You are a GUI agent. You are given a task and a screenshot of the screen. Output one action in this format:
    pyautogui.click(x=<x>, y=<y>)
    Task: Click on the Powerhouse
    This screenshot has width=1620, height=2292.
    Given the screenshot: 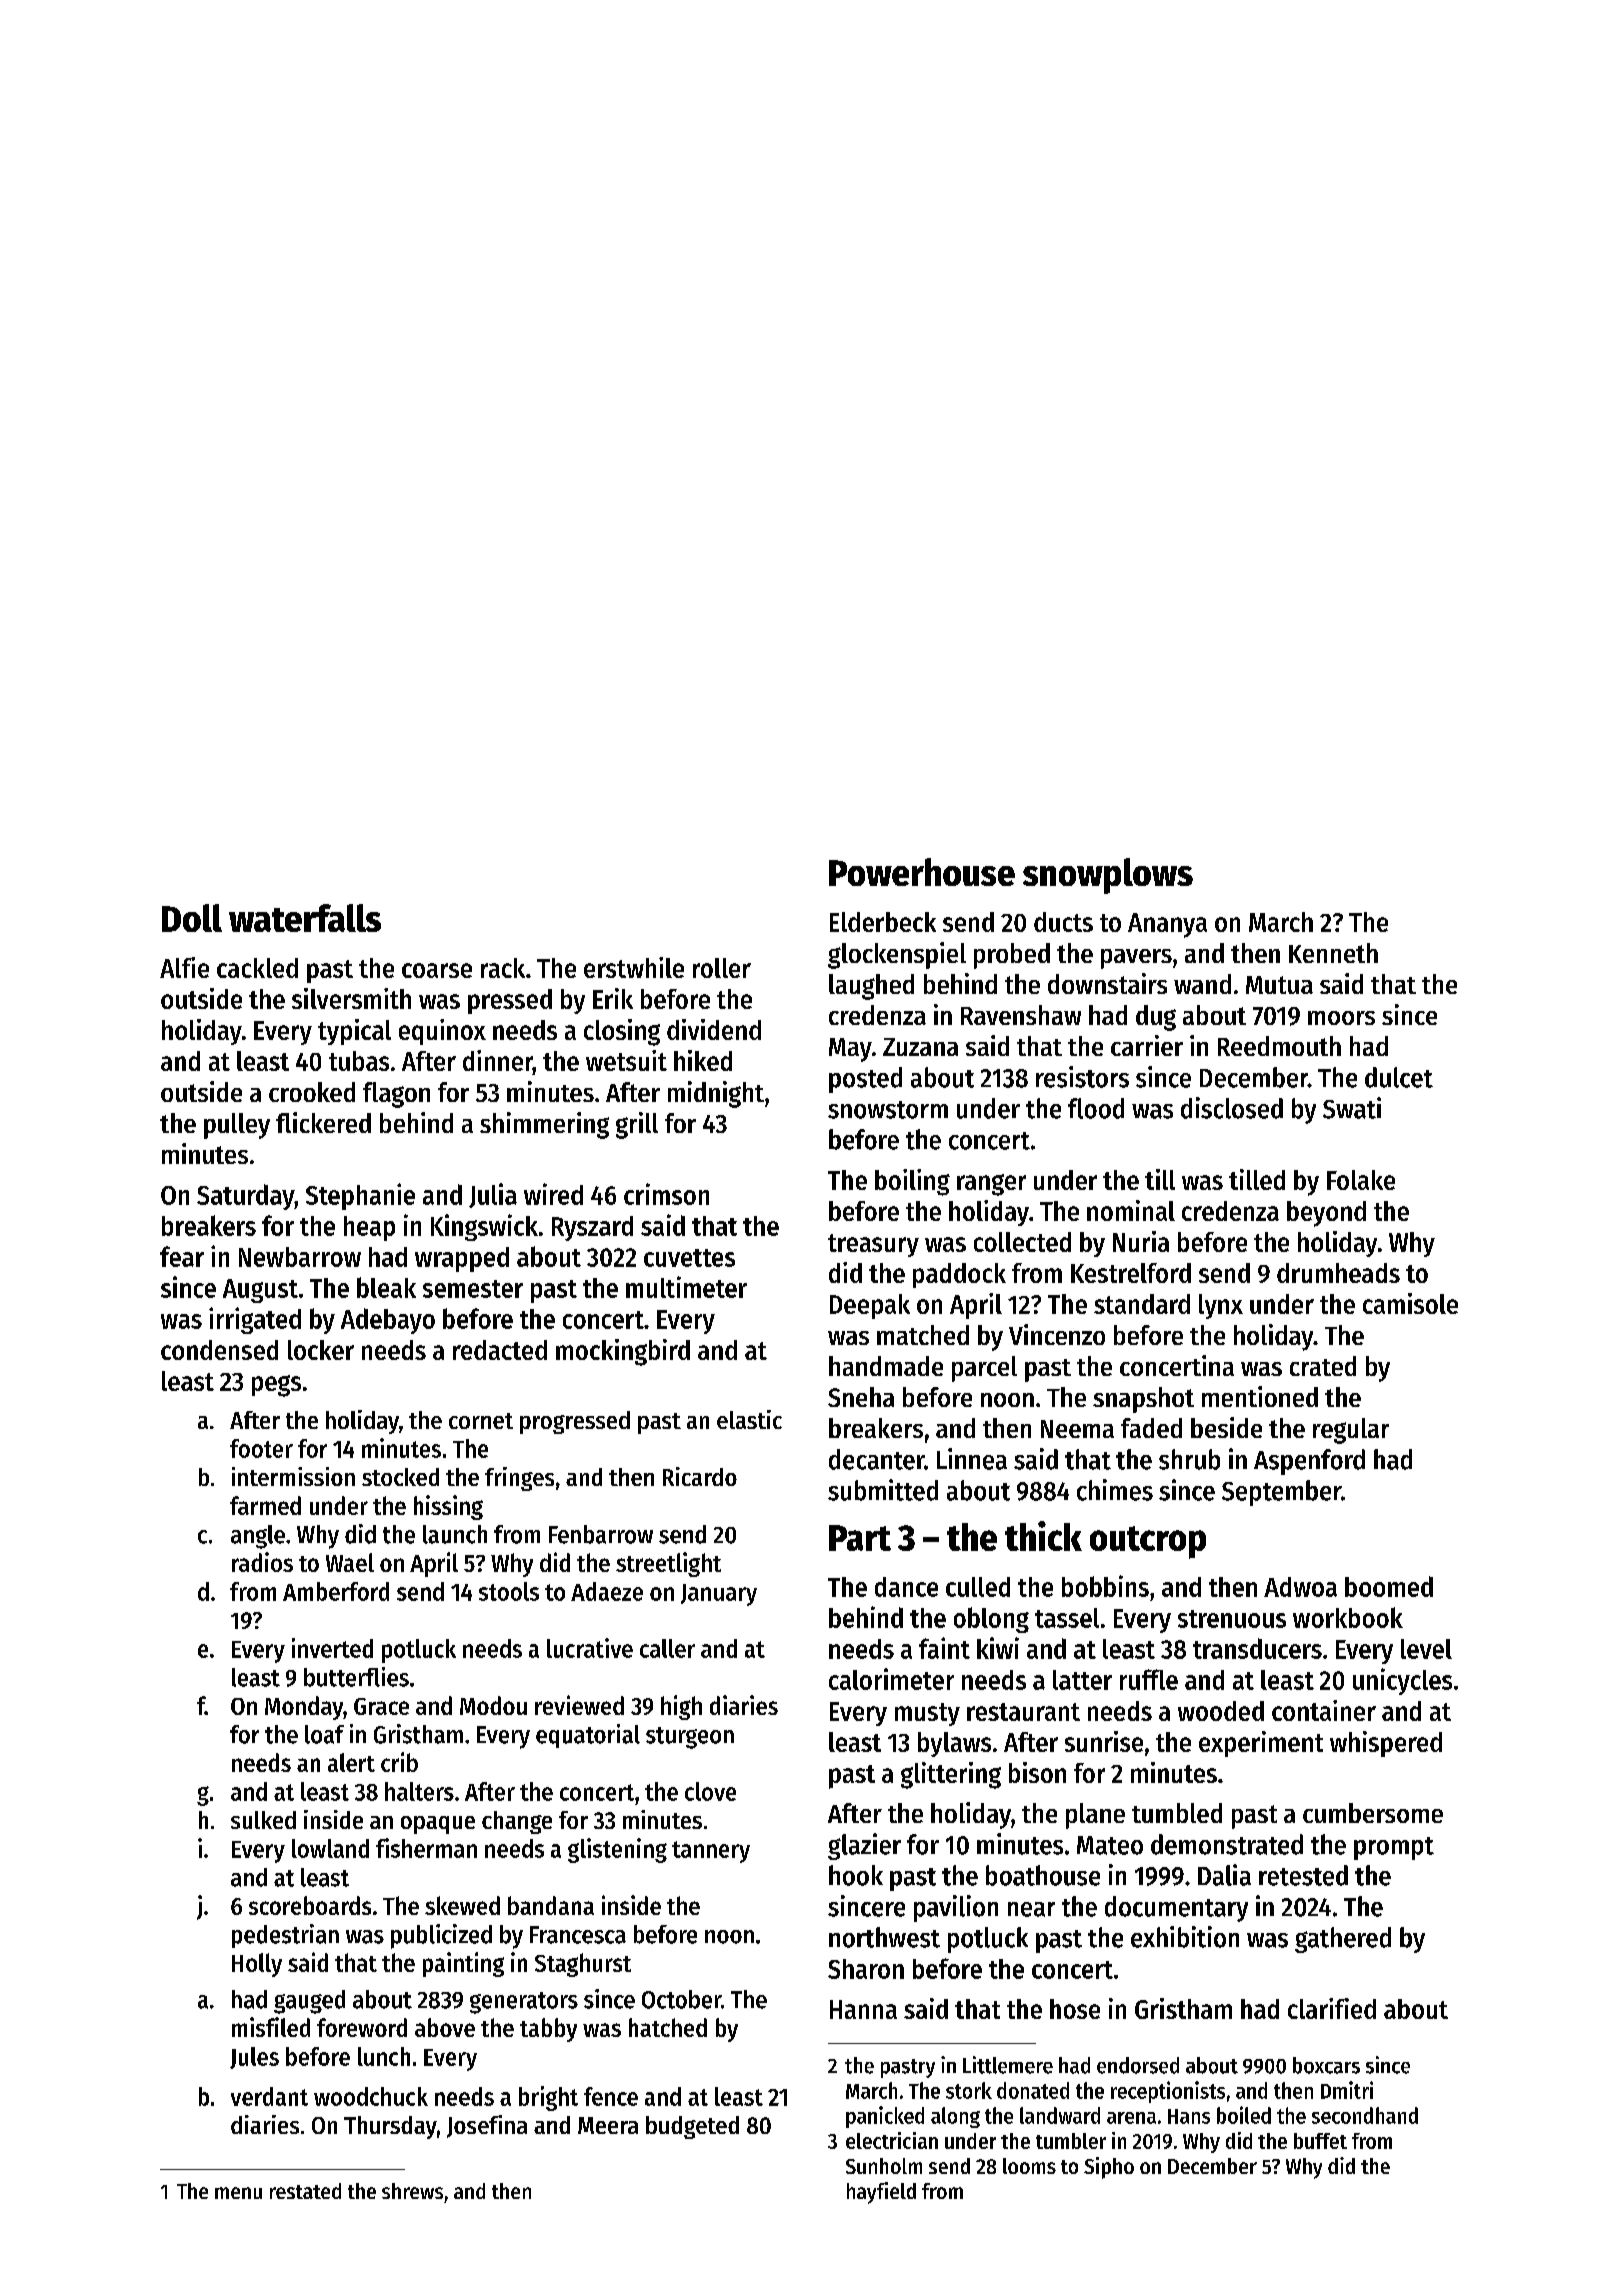 What is the action you would take?
    pyautogui.click(x=922, y=872)
